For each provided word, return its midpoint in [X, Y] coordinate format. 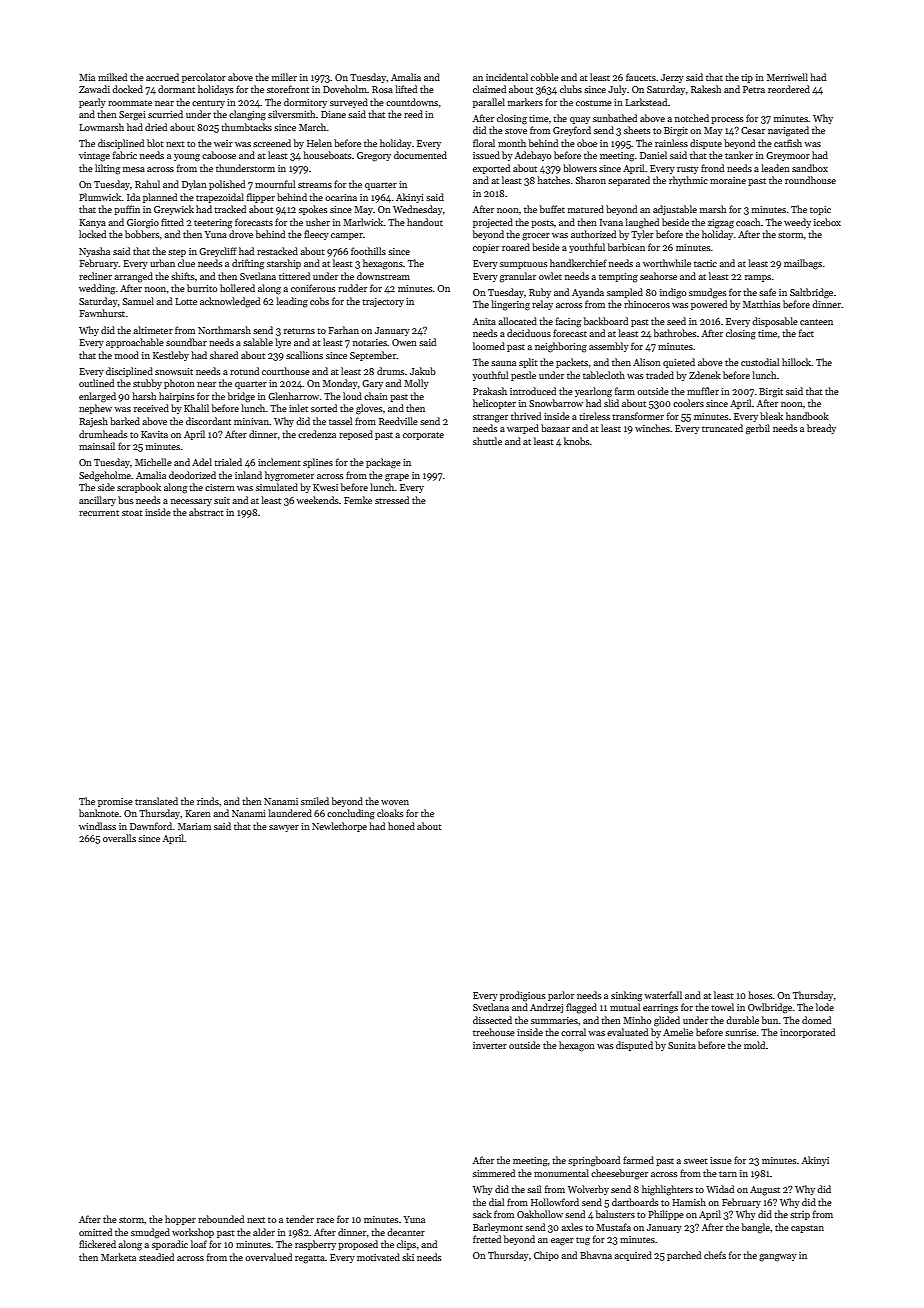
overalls [119, 838]
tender [300, 1219]
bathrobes [675, 333]
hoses [760, 995]
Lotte [186, 301]
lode [825, 1007]
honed [401, 826]
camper [347, 236]
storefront [288, 89]
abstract [206, 512]
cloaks [390, 813]
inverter [490, 1045]
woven [395, 802]
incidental [507, 77]
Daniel [653, 155]
